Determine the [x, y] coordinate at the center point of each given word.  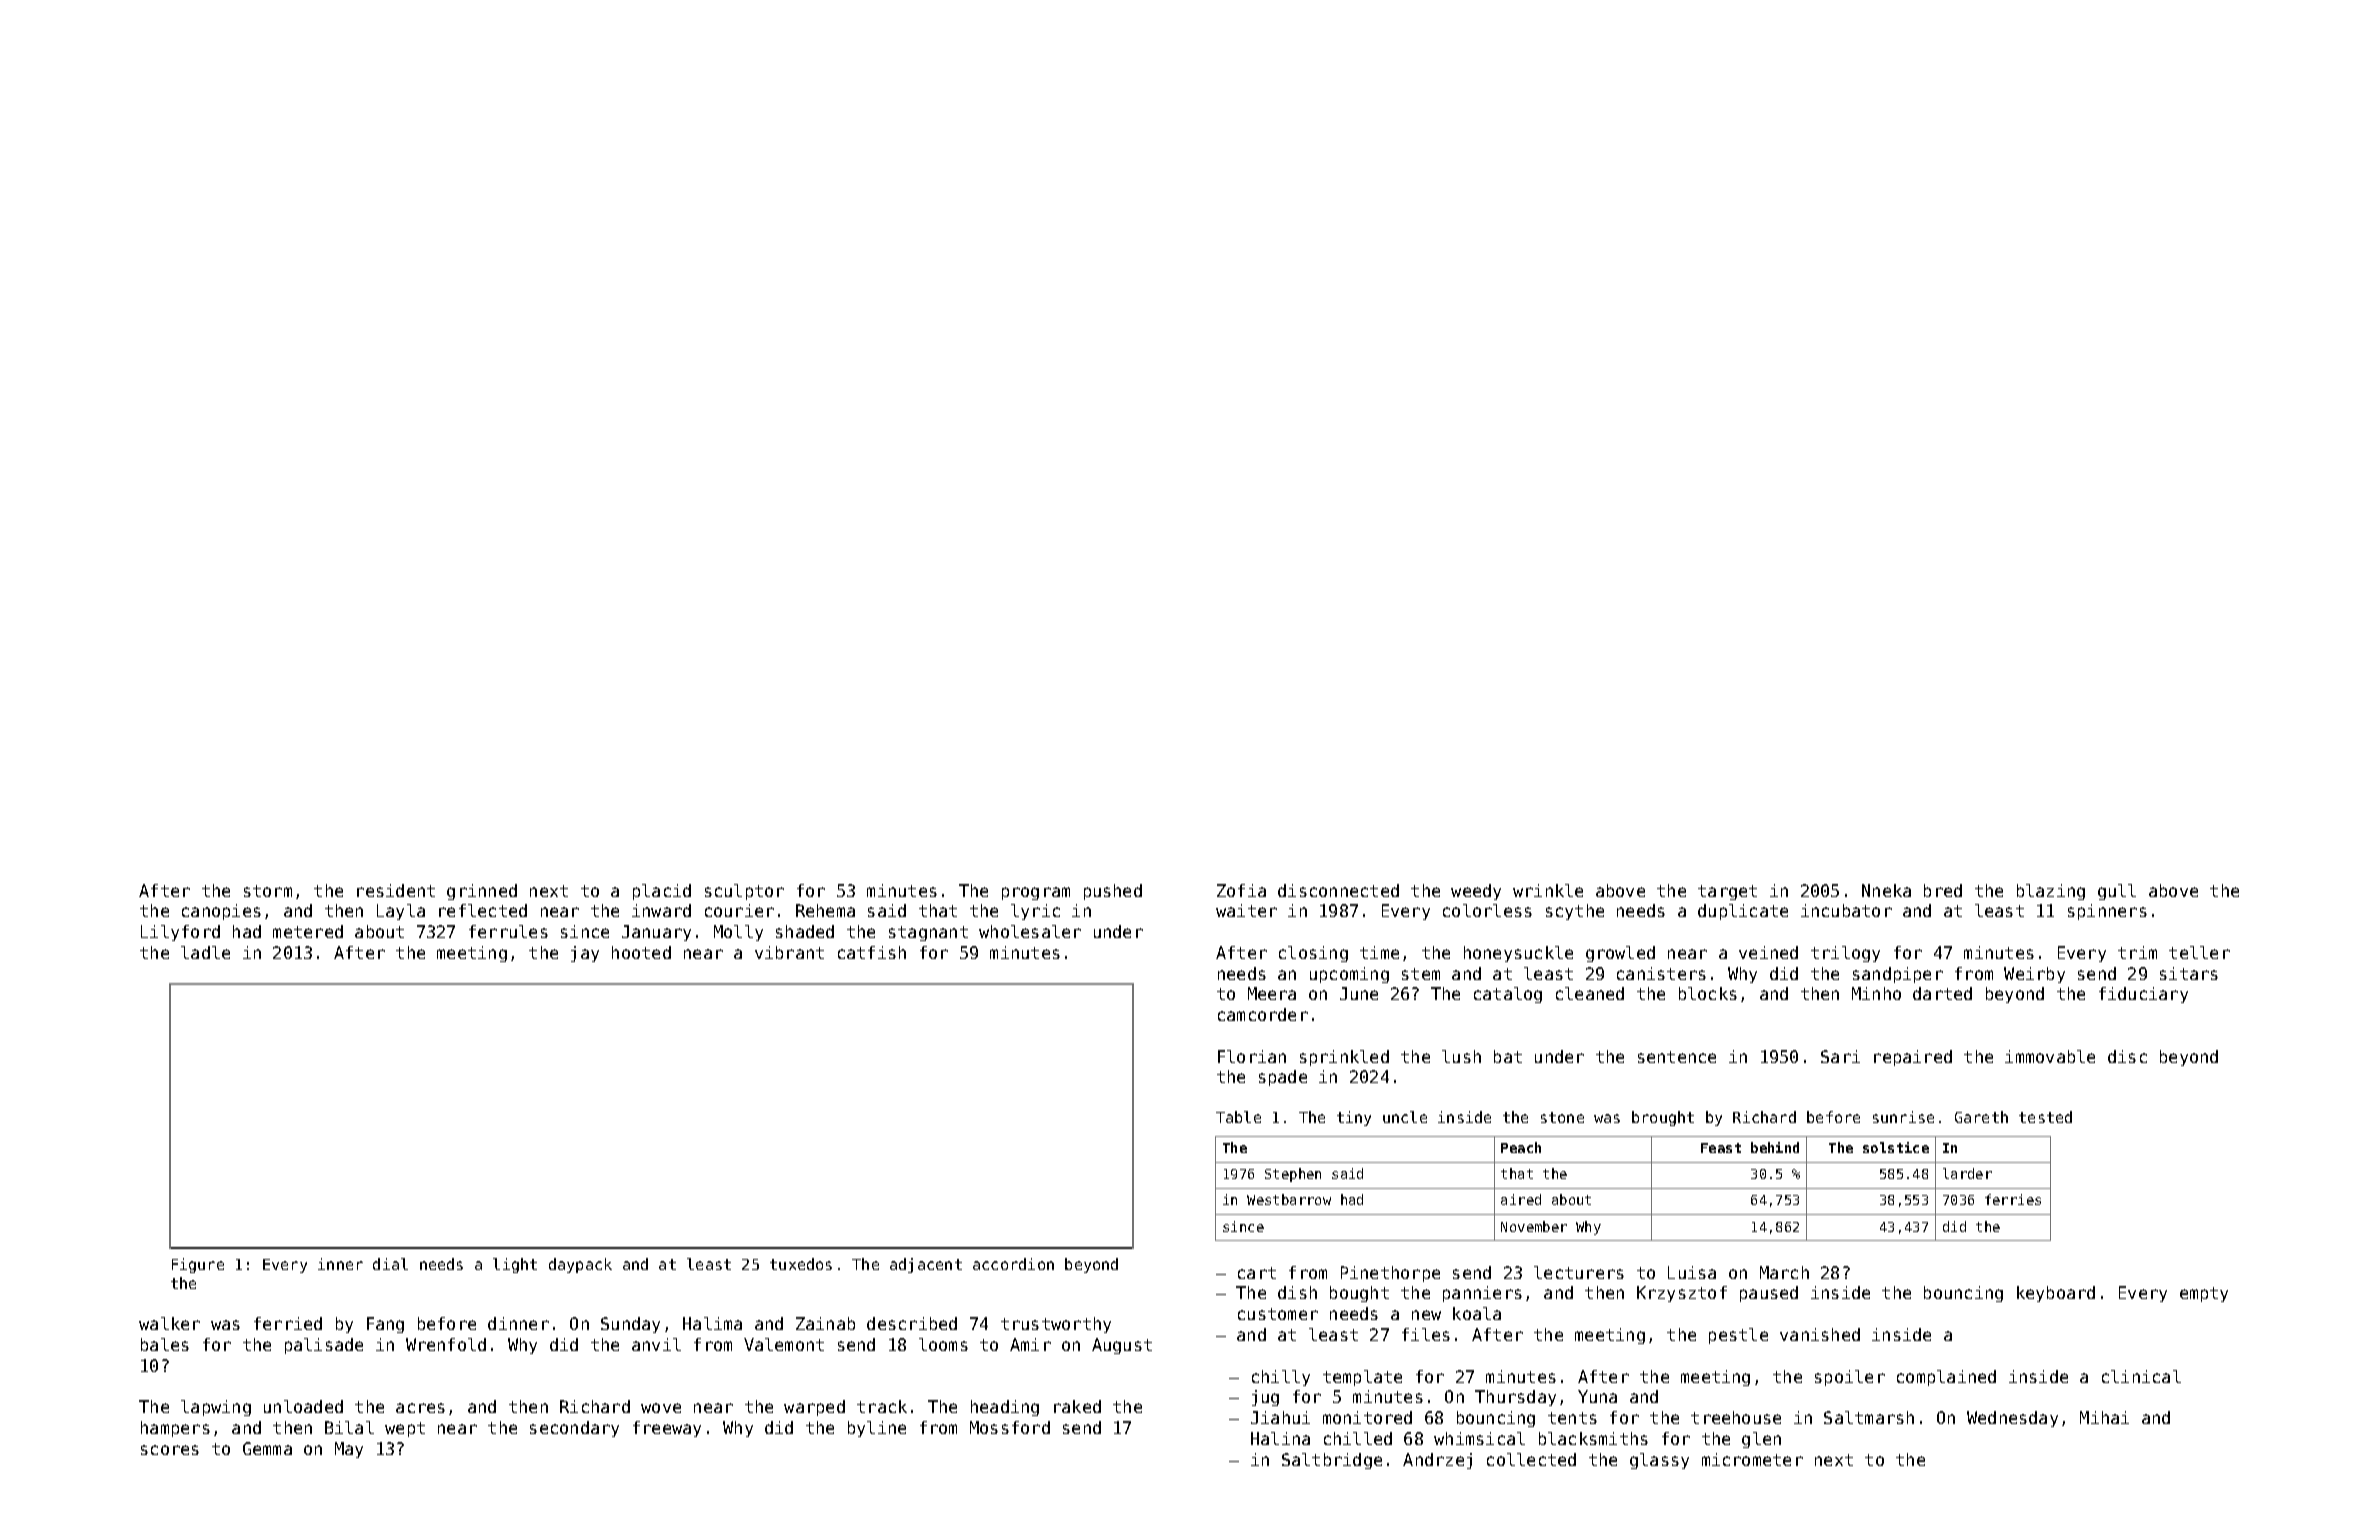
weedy [1476, 892]
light [515, 1265]
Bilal [349, 1427]
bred [1943, 890]
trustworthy [1056, 1325]
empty [2204, 1294]
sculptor [744, 892]
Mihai [2104, 1417]
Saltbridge [1332, 1461]
